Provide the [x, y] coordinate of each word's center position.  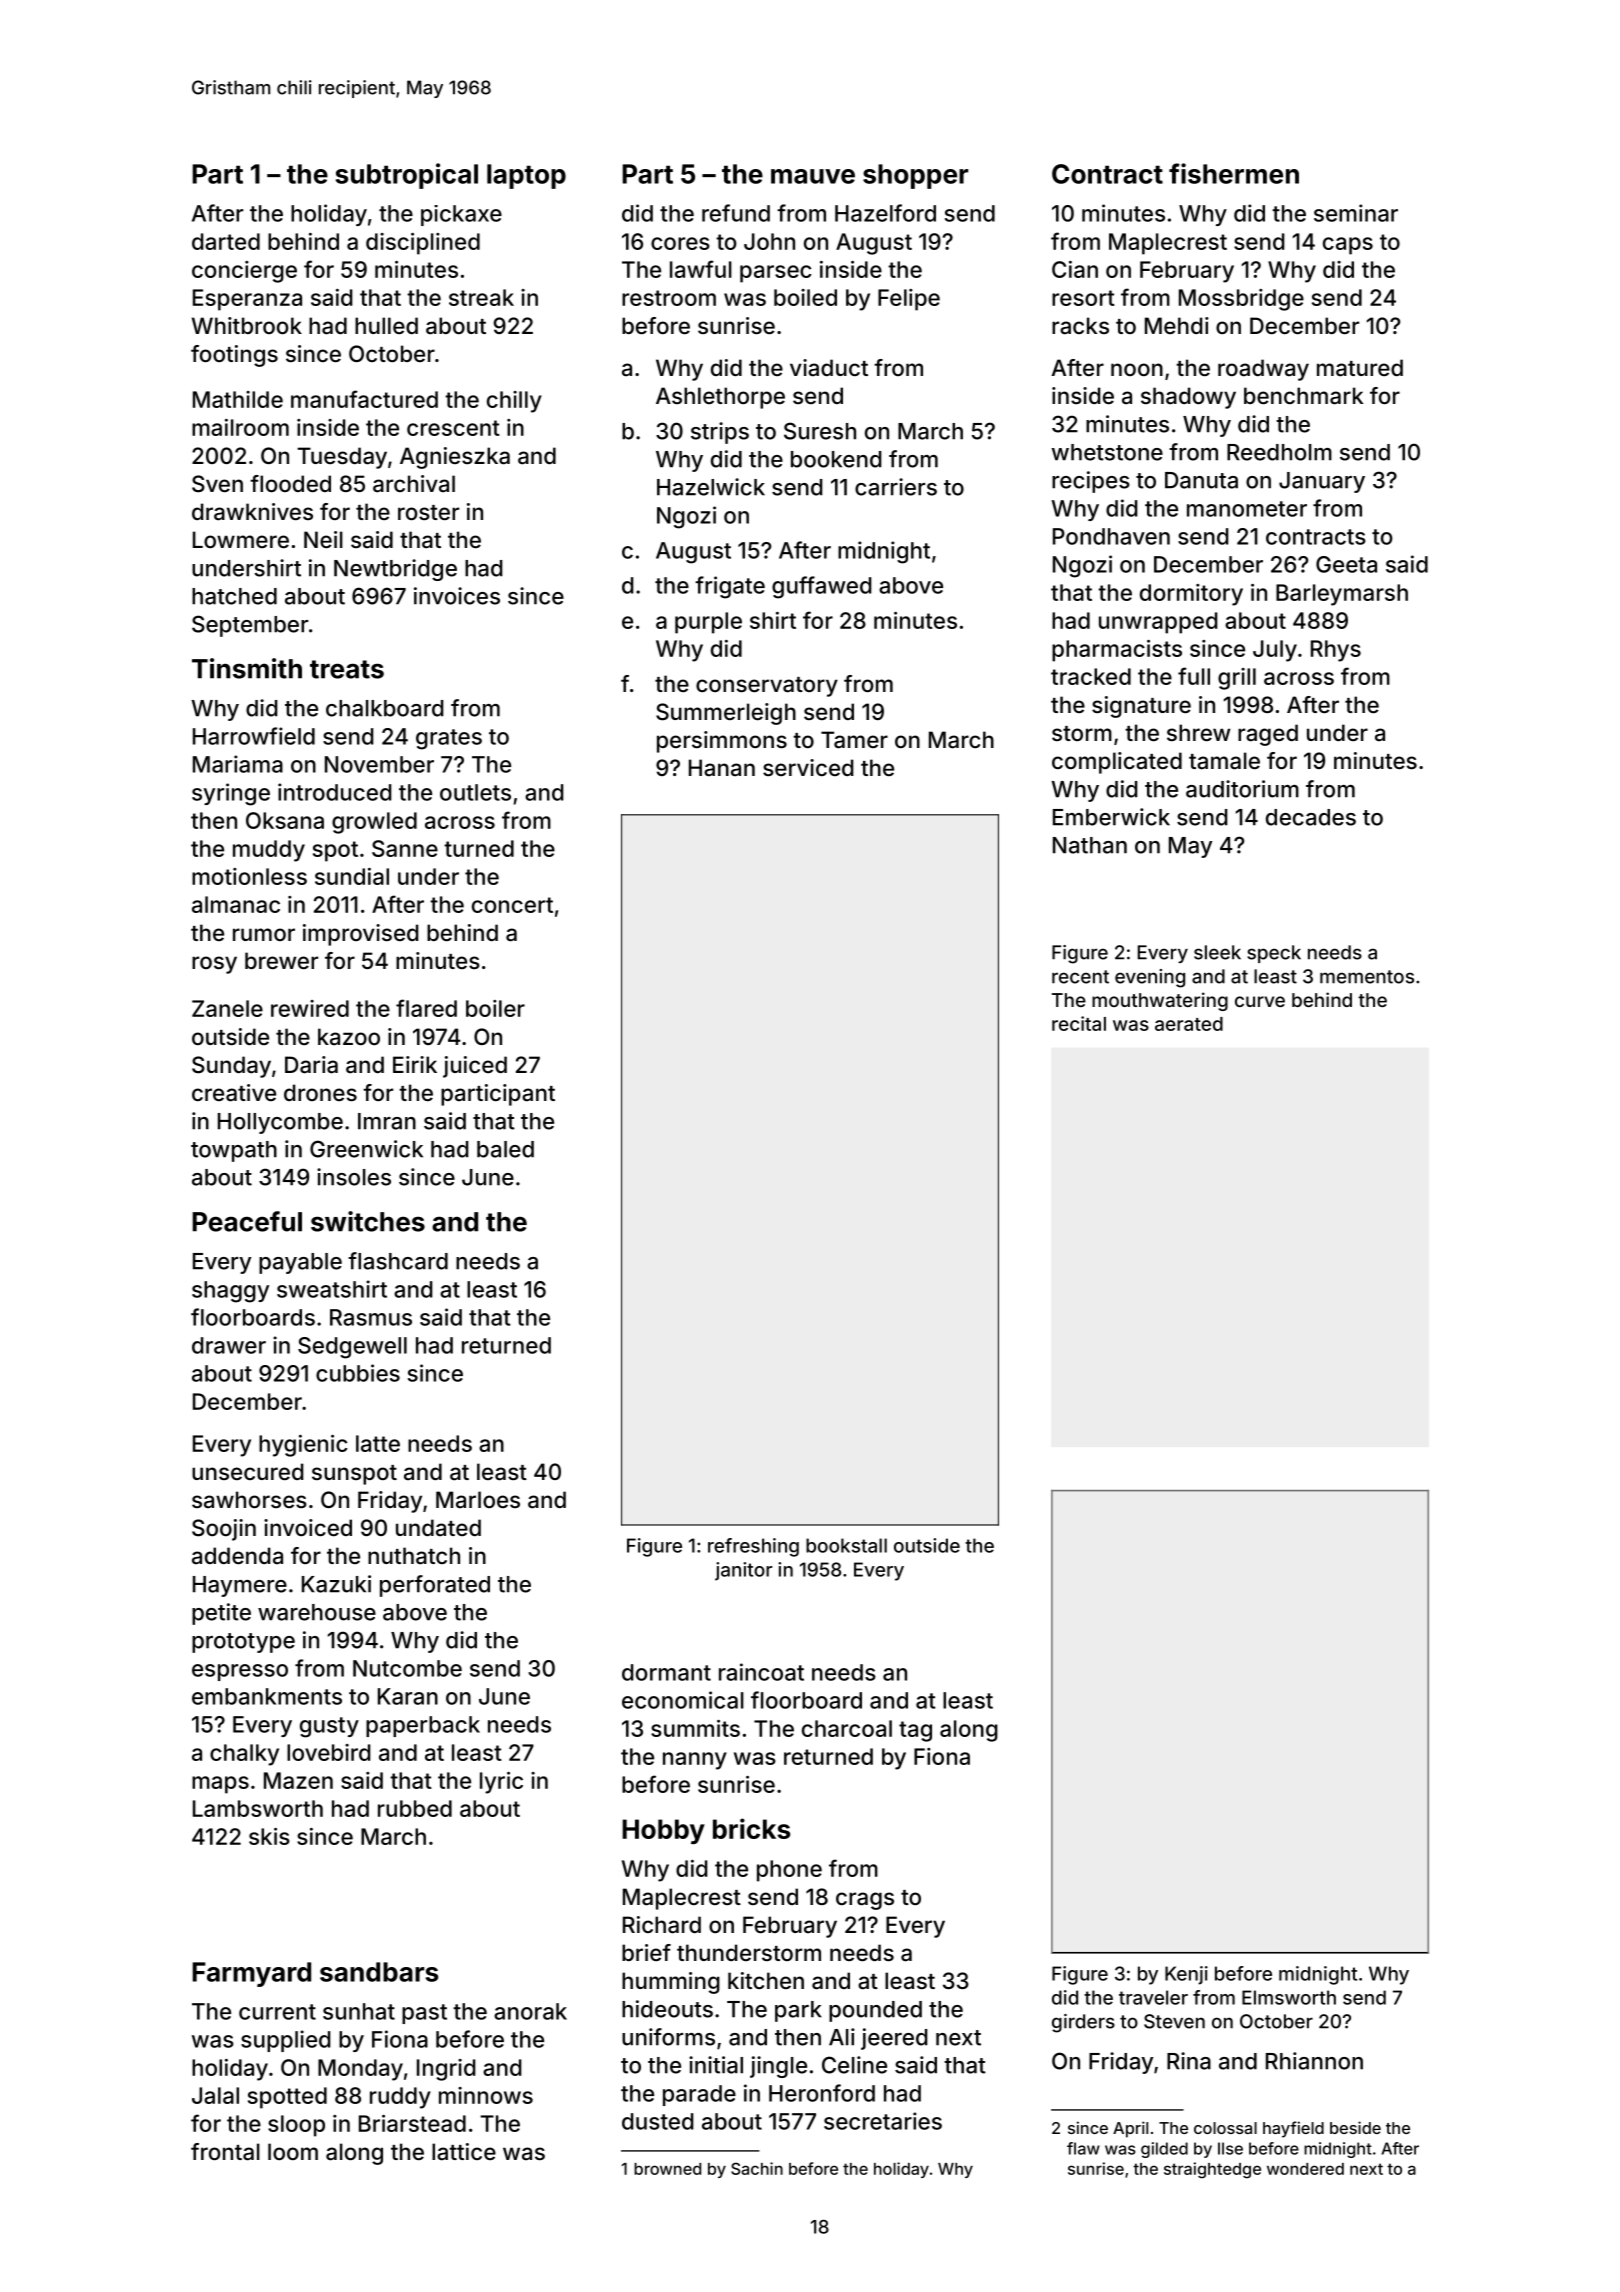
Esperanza [247, 300]
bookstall [846, 1545]
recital [1079, 1023]
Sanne [405, 848]
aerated [1189, 1024]
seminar [1356, 213]
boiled [805, 297]
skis [269, 1836]
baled [505, 1149]
